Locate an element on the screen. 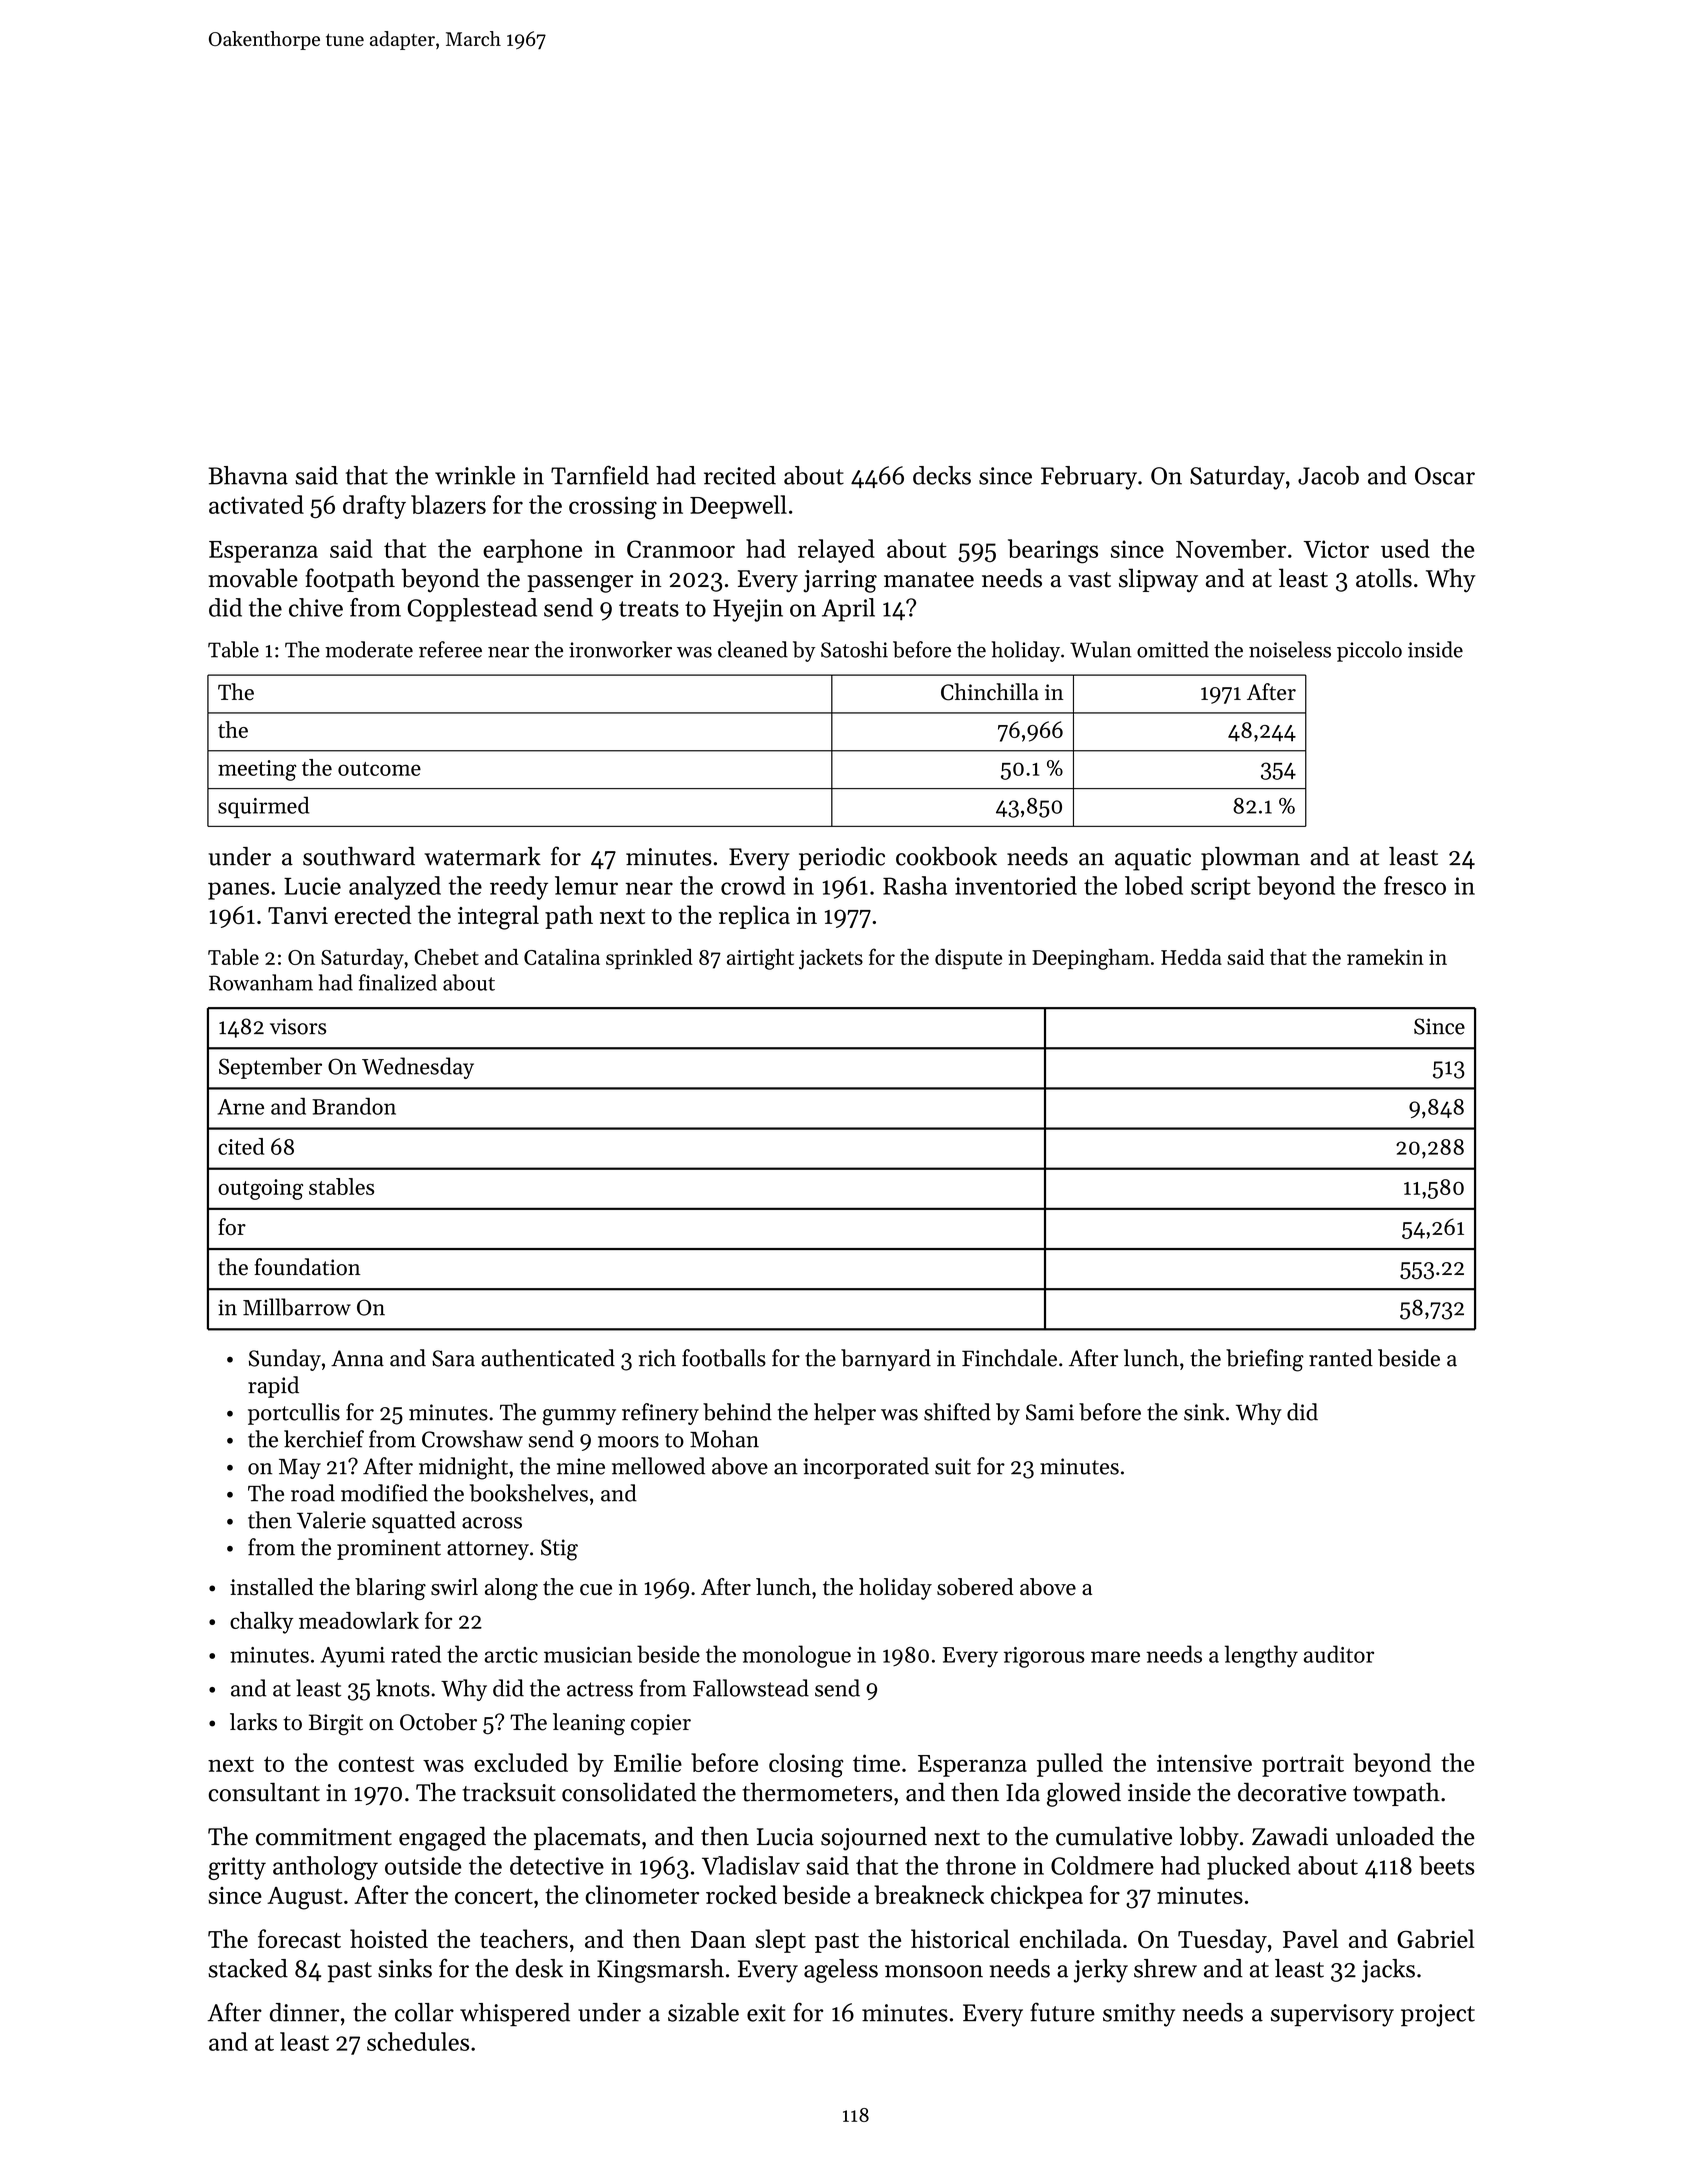  thermometers is located at coordinates (817, 1792).
